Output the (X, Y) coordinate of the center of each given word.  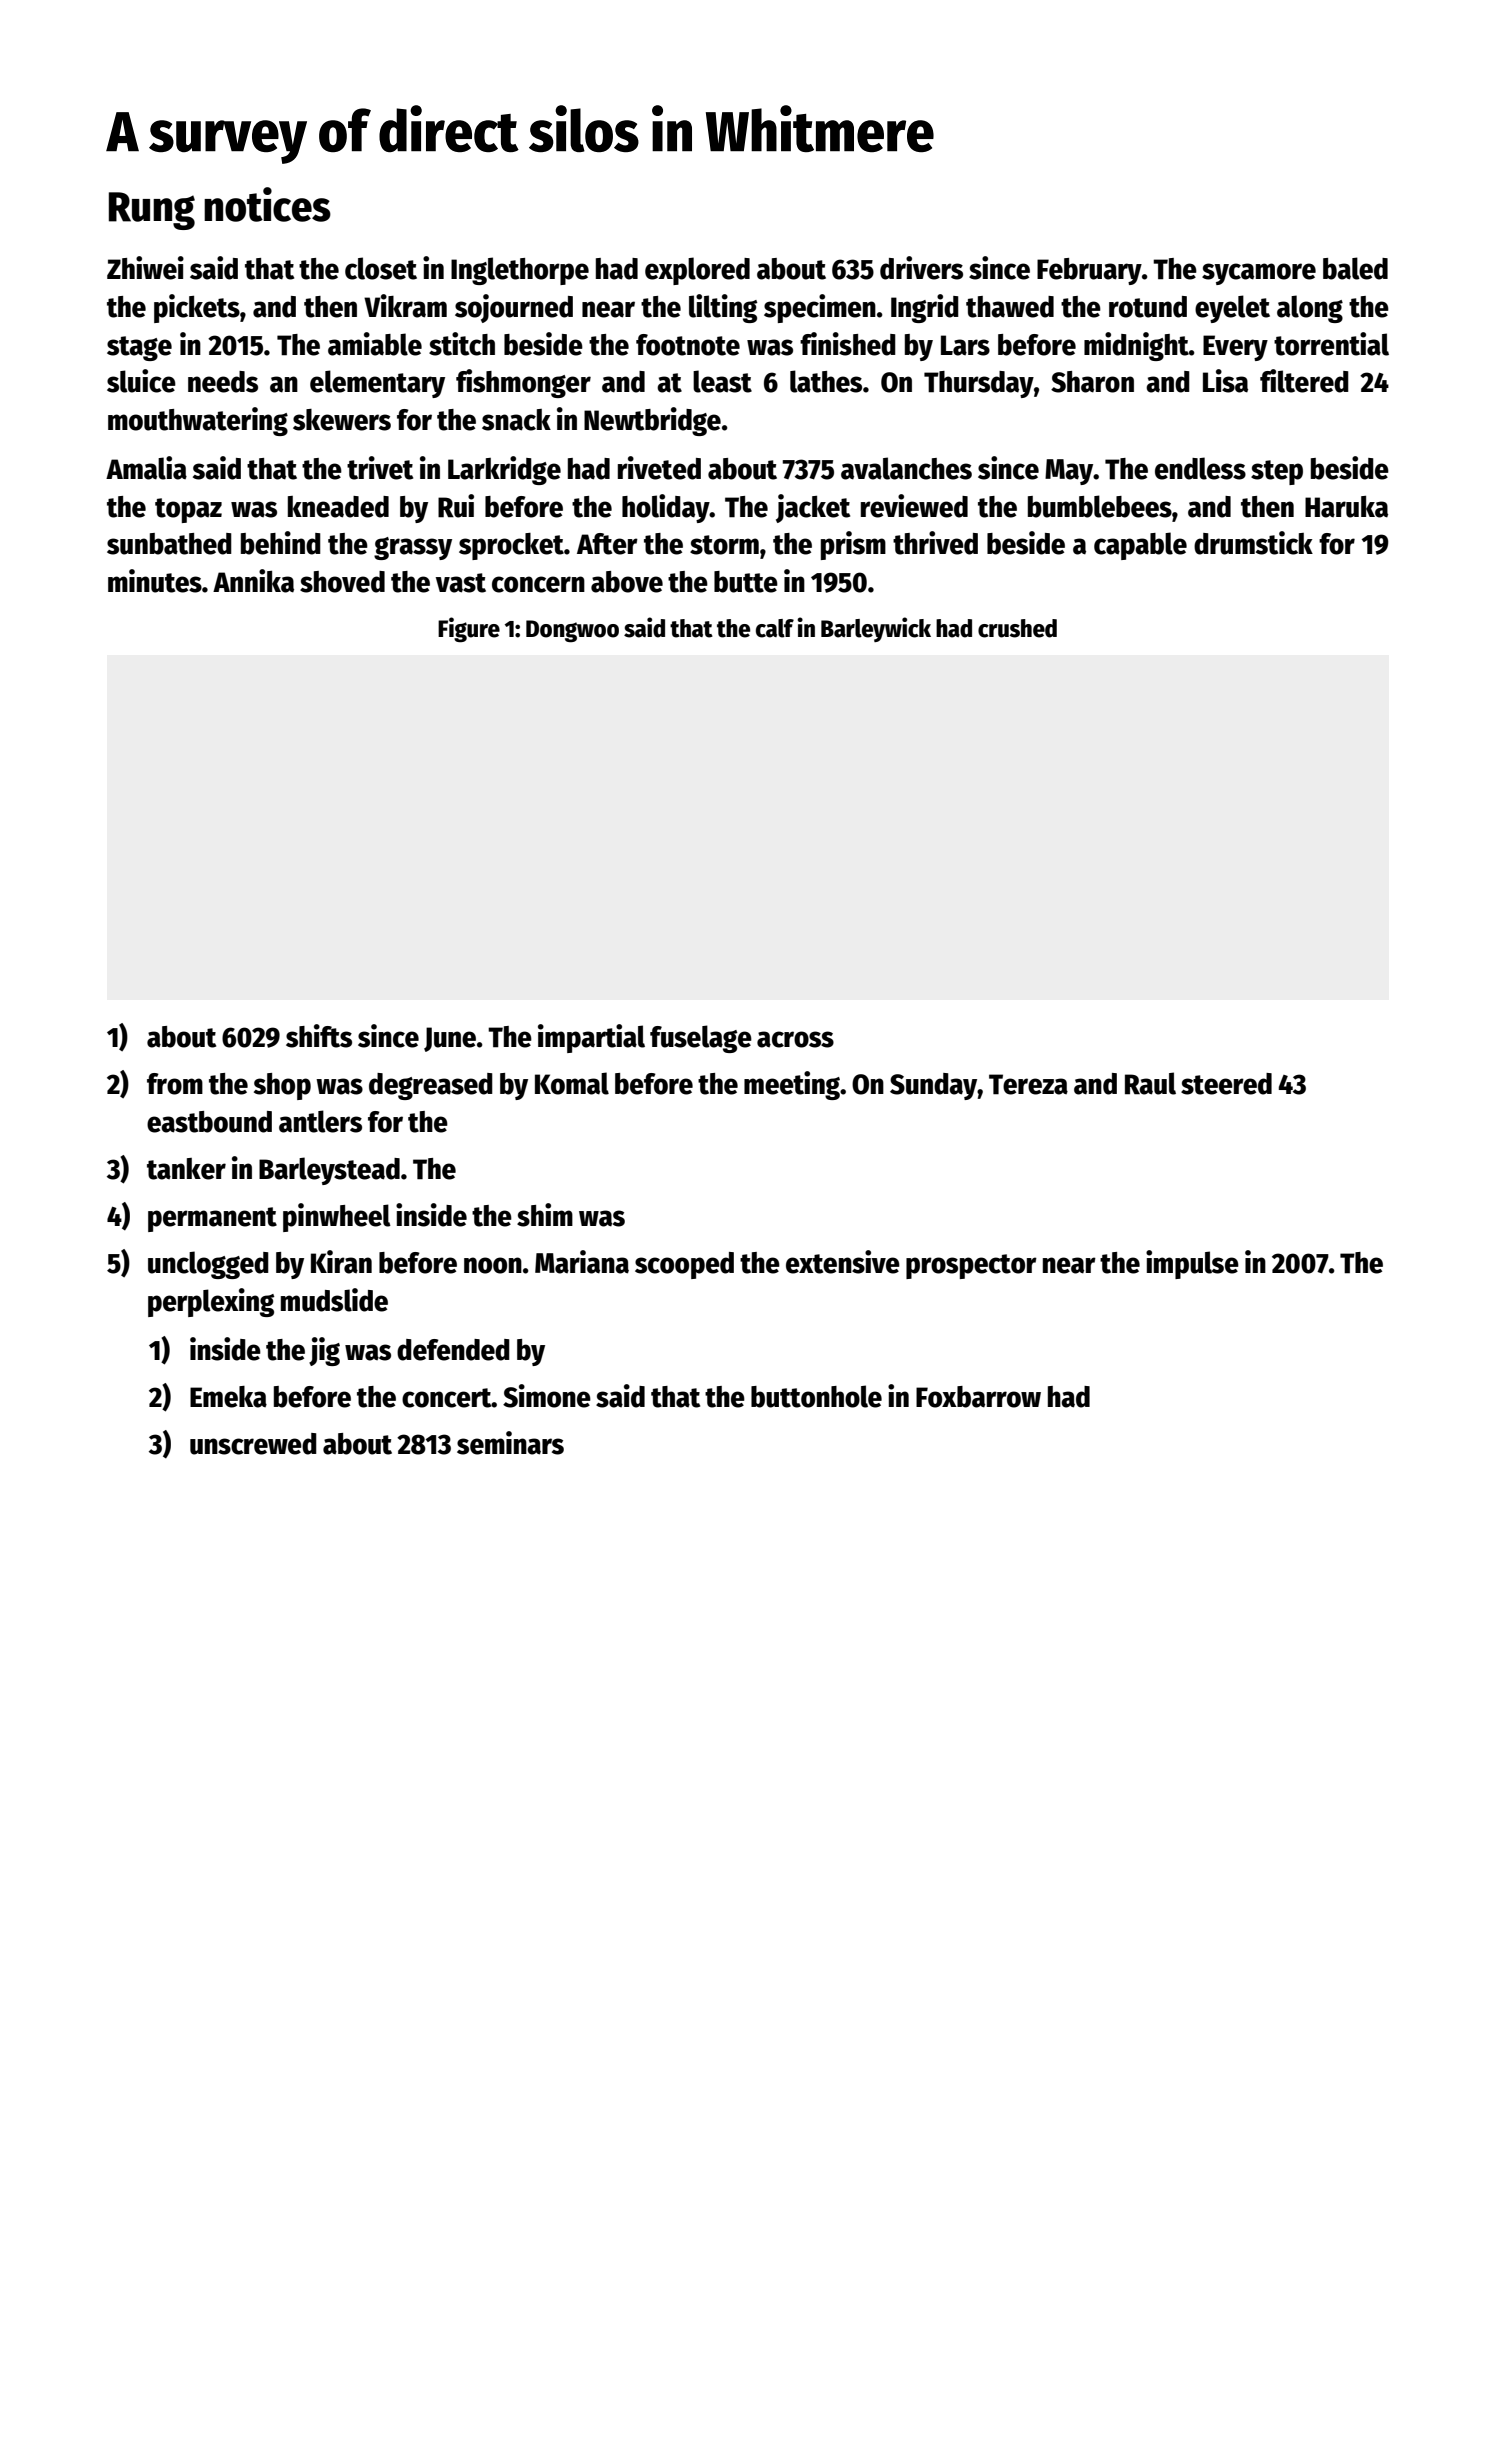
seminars (510, 1443)
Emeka (228, 1397)
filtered (1304, 381)
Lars (965, 345)
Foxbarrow (978, 1397)
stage (139, 348)
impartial (591, 1038)
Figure (469, 630)
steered (1226, 1084)
